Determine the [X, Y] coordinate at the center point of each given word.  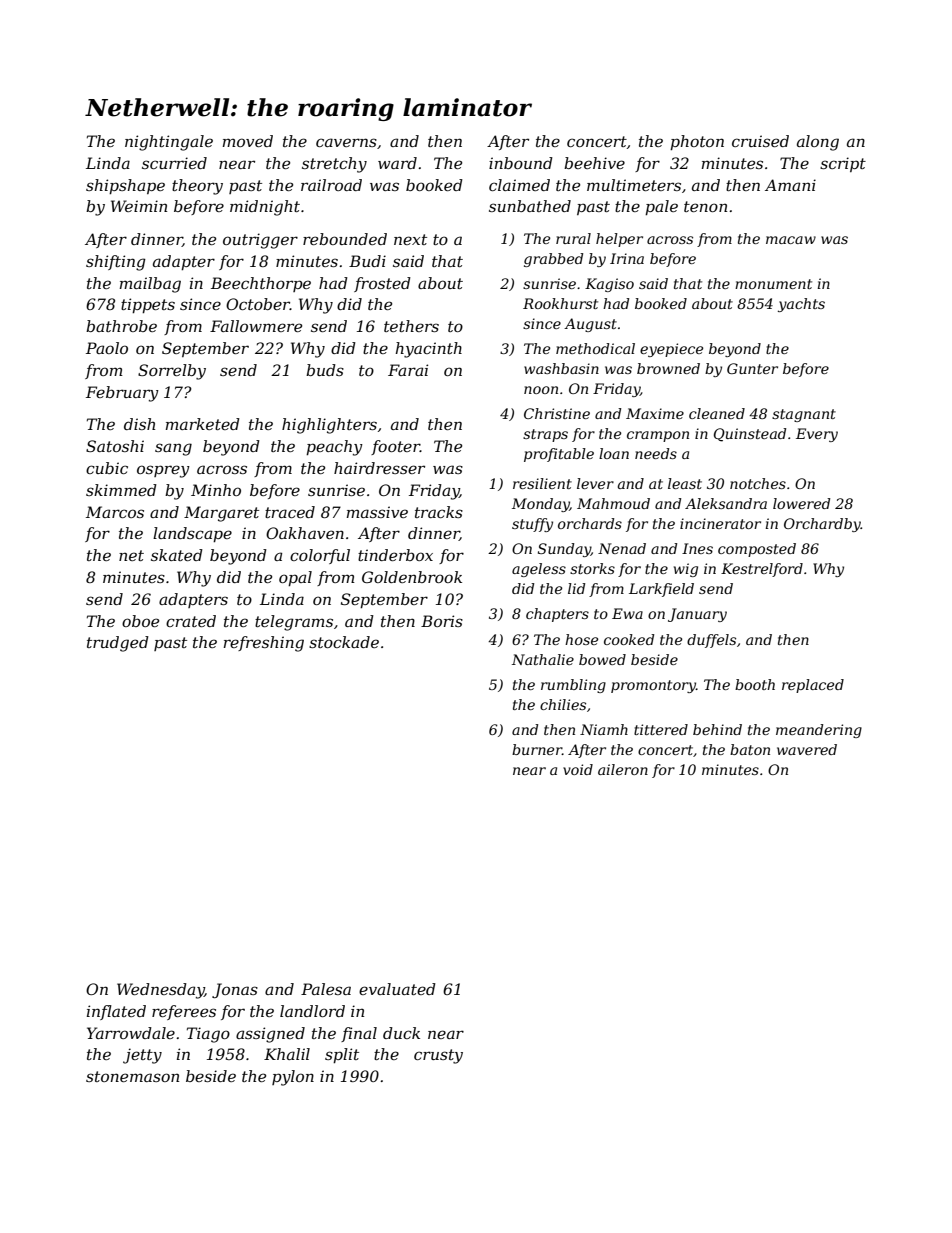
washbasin [561, 368]
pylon [293, 1078]
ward [397, 163]
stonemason [132, 1076]
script [843, 164]
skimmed [121, 490]
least [685, 483]
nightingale [169, 143]
